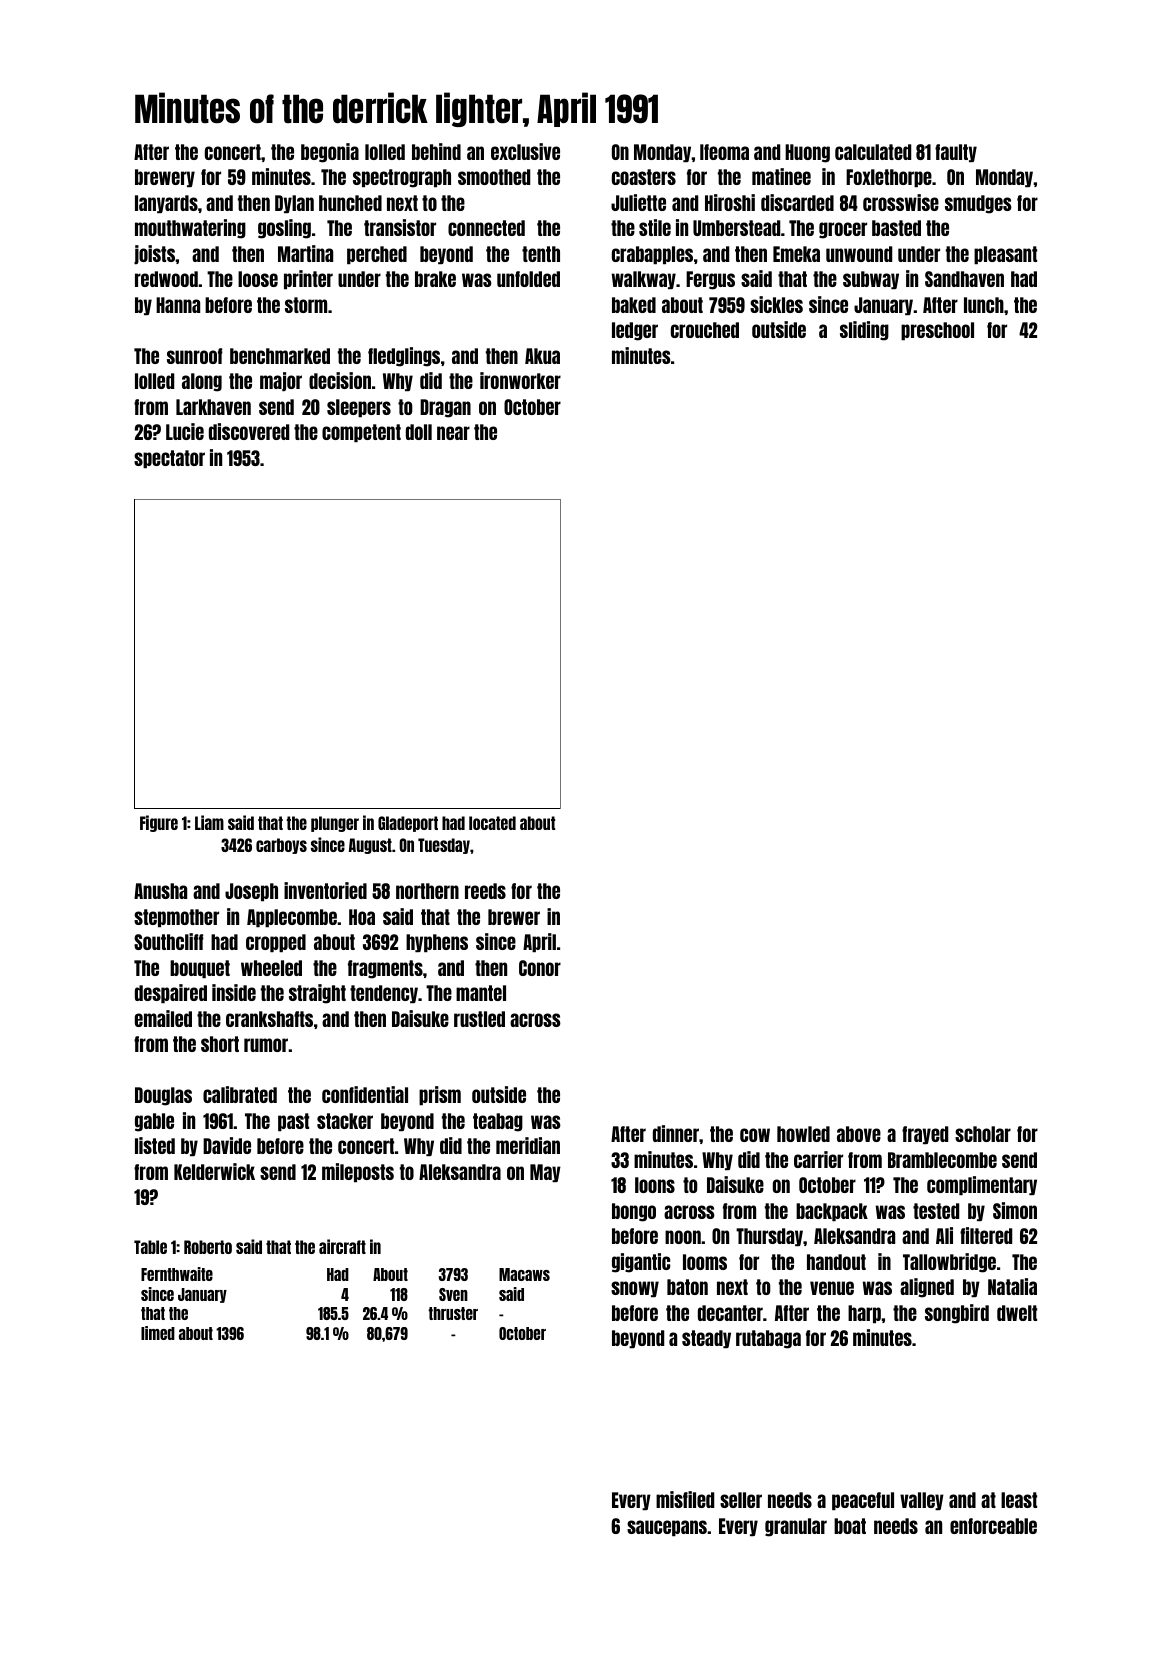  What do you see at coordinates (983, 1134) in the screenshot?
I see `scholar` at bounding box center [983, 1134].
